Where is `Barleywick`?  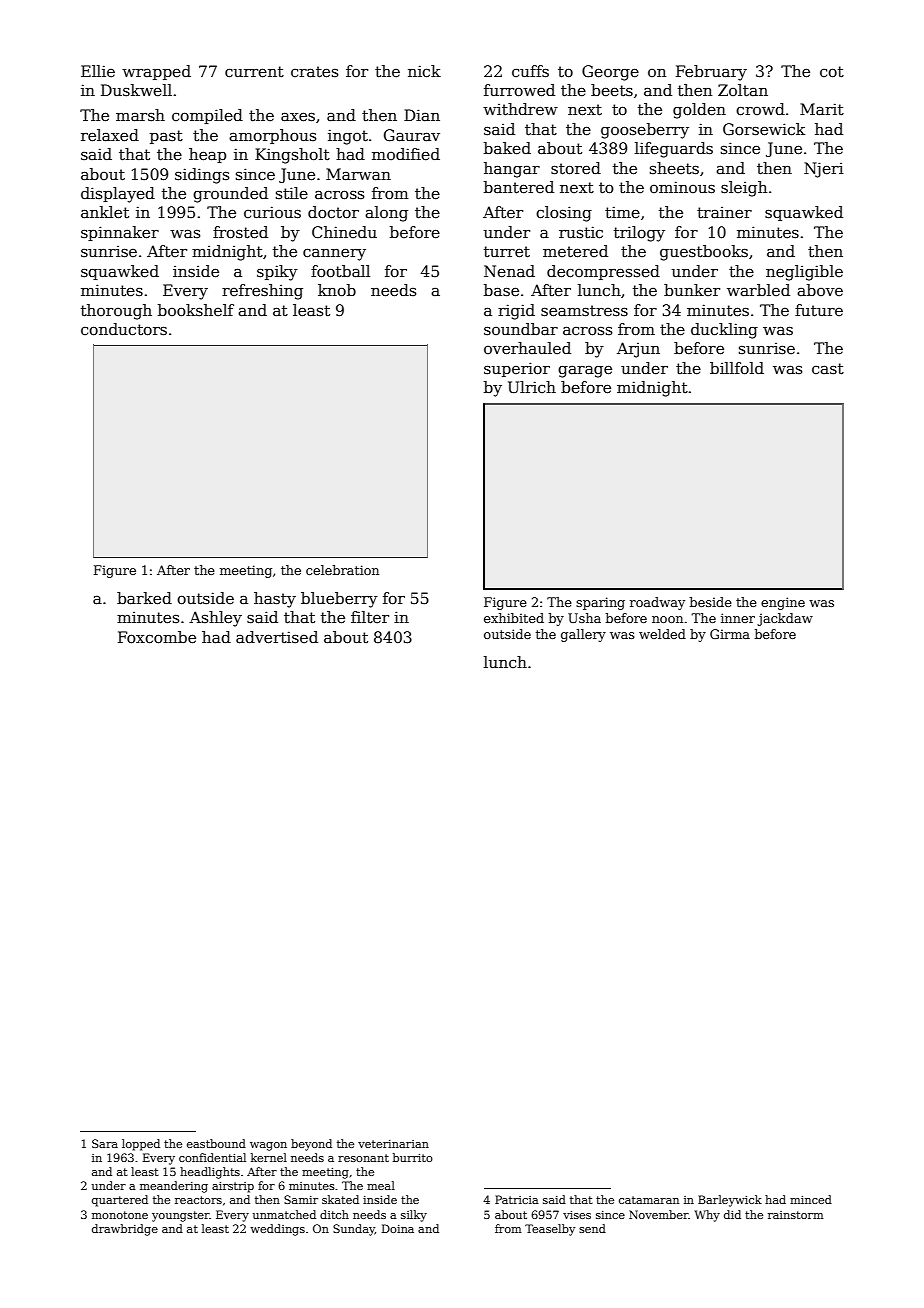 Barleywick is located at coordinates (730, 1201).
